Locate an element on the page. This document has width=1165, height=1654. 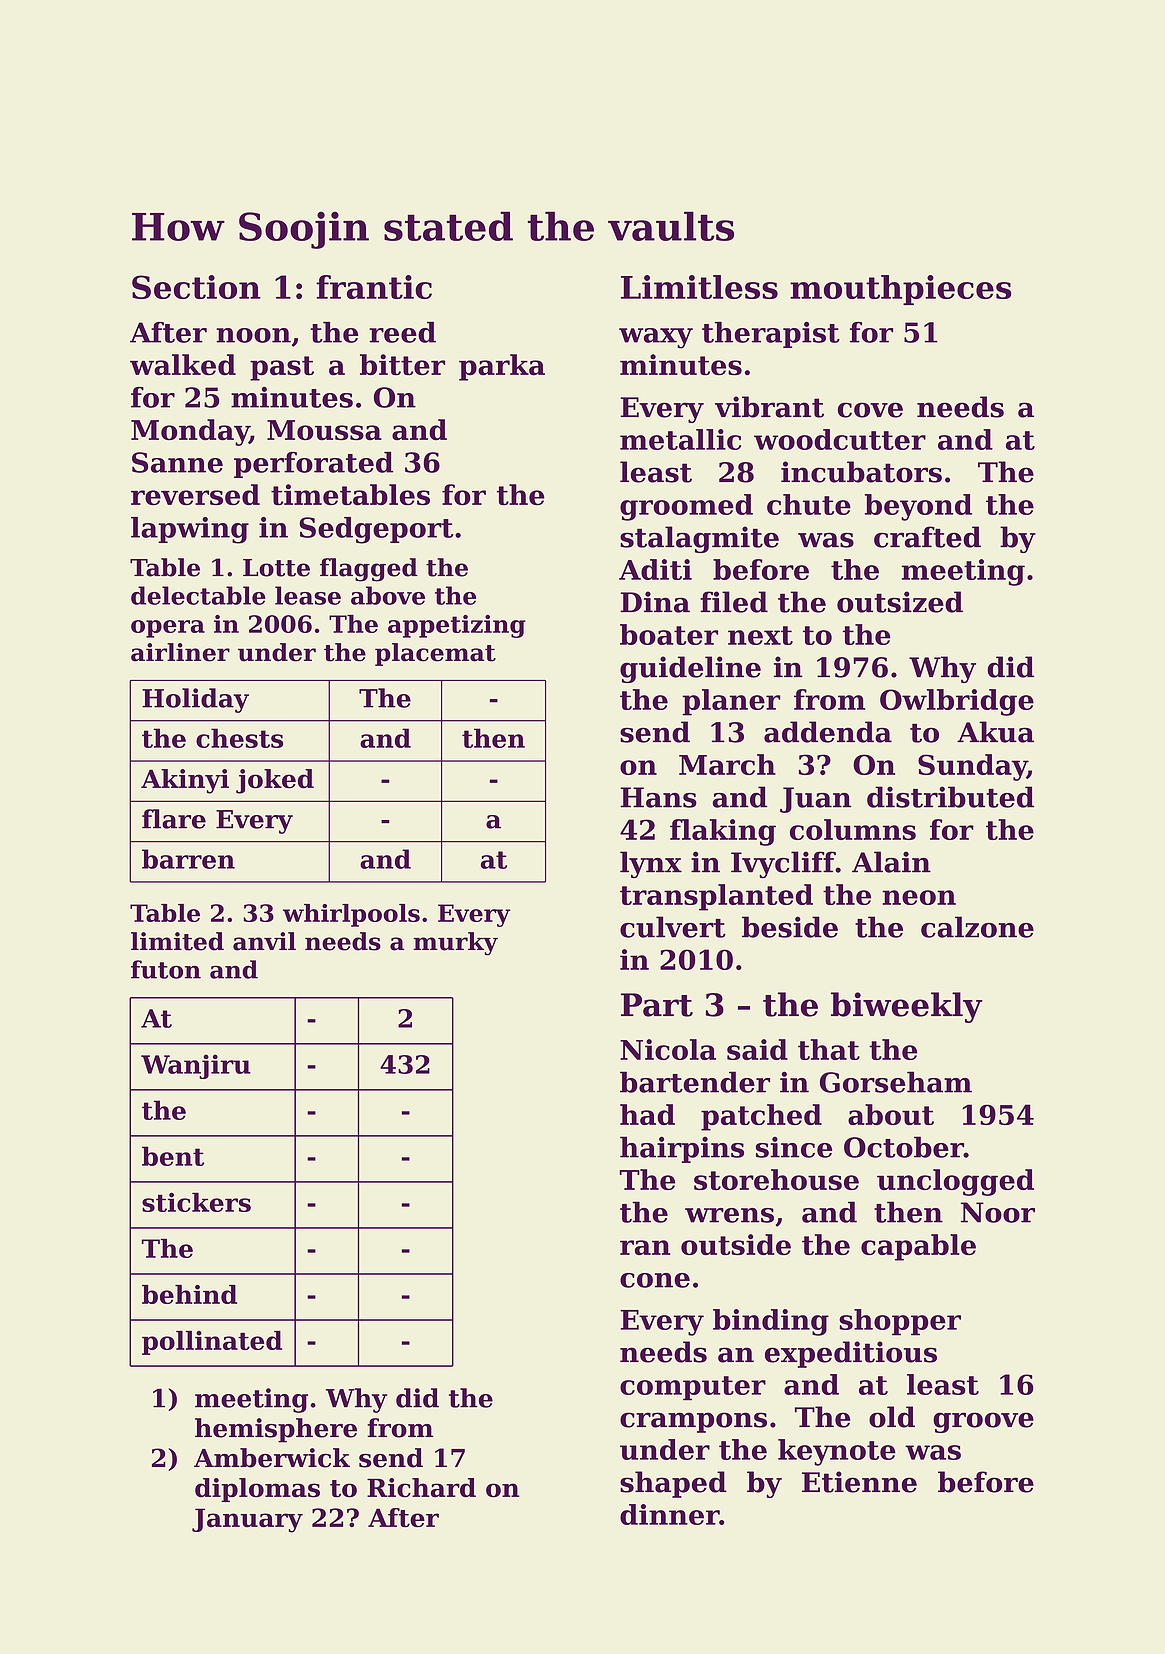
wrens is located at coordinates (729, 1215).
